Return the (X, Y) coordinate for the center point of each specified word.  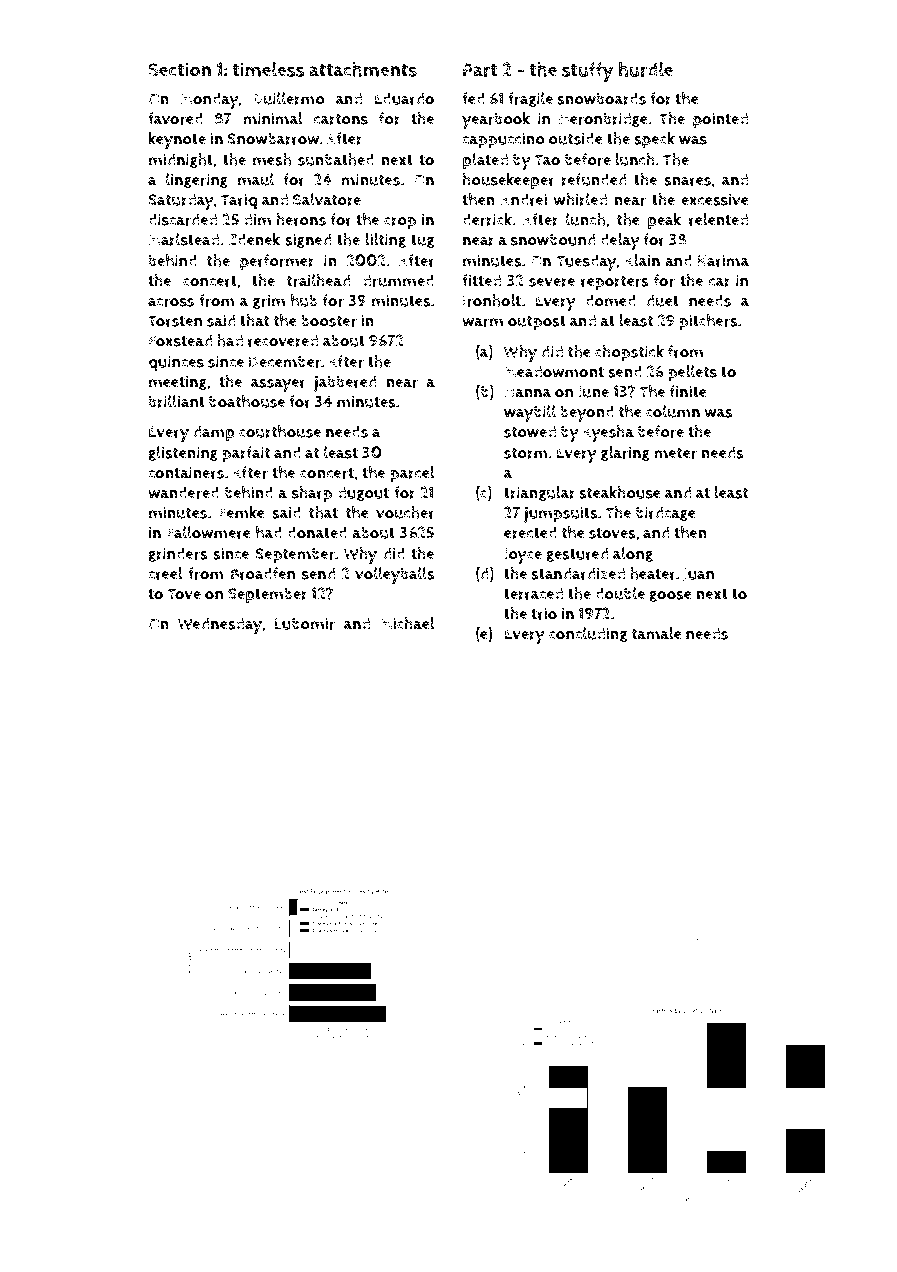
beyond (587, 413)
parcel (412, 474)
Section (179, 69)
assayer (278, 385)
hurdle (645, 69)
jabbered (345, 383)
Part (480, 70)
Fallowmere (209, 532)
